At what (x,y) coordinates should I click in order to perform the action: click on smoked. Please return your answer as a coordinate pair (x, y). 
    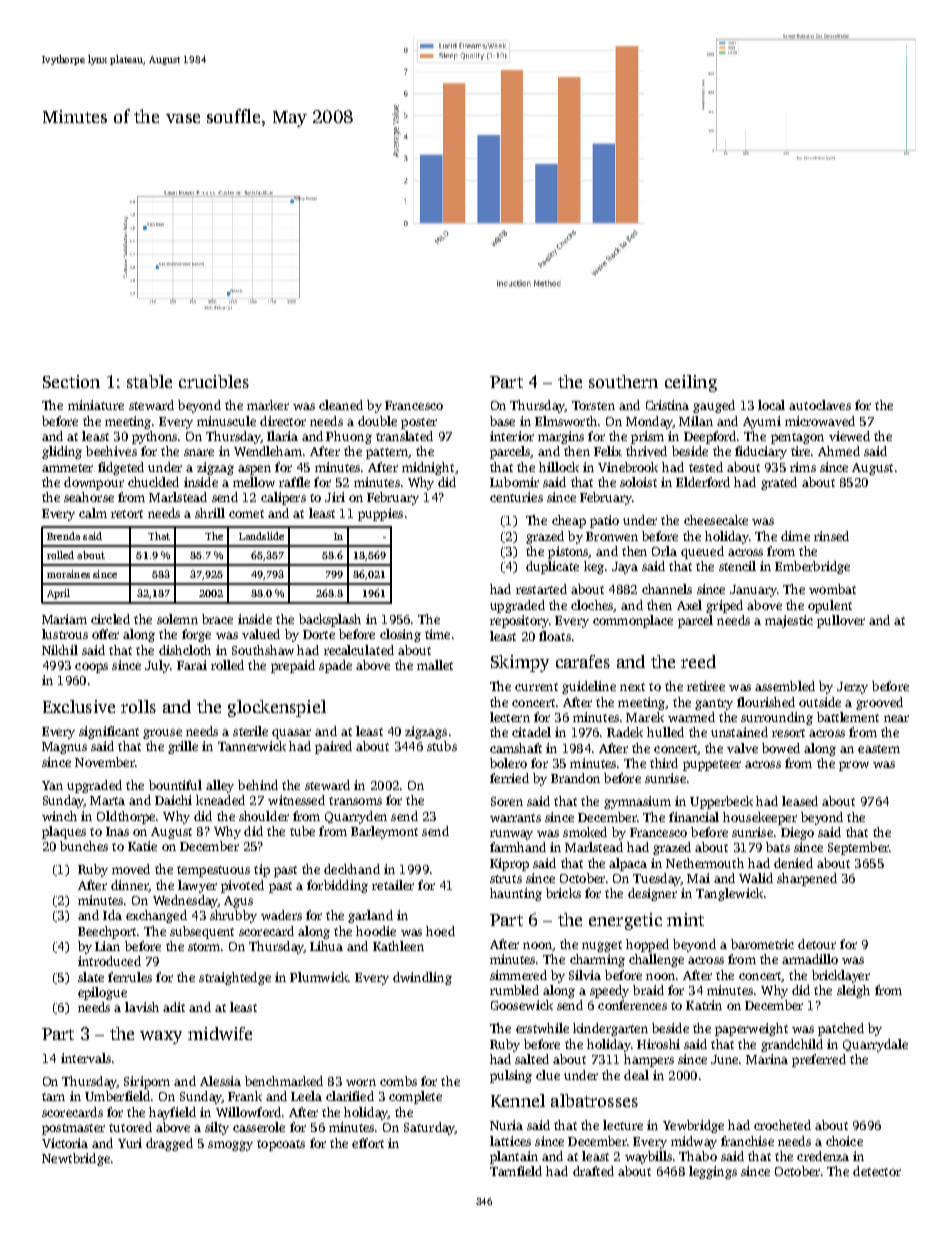
    Looking at the image, I should click on (585, 832).
